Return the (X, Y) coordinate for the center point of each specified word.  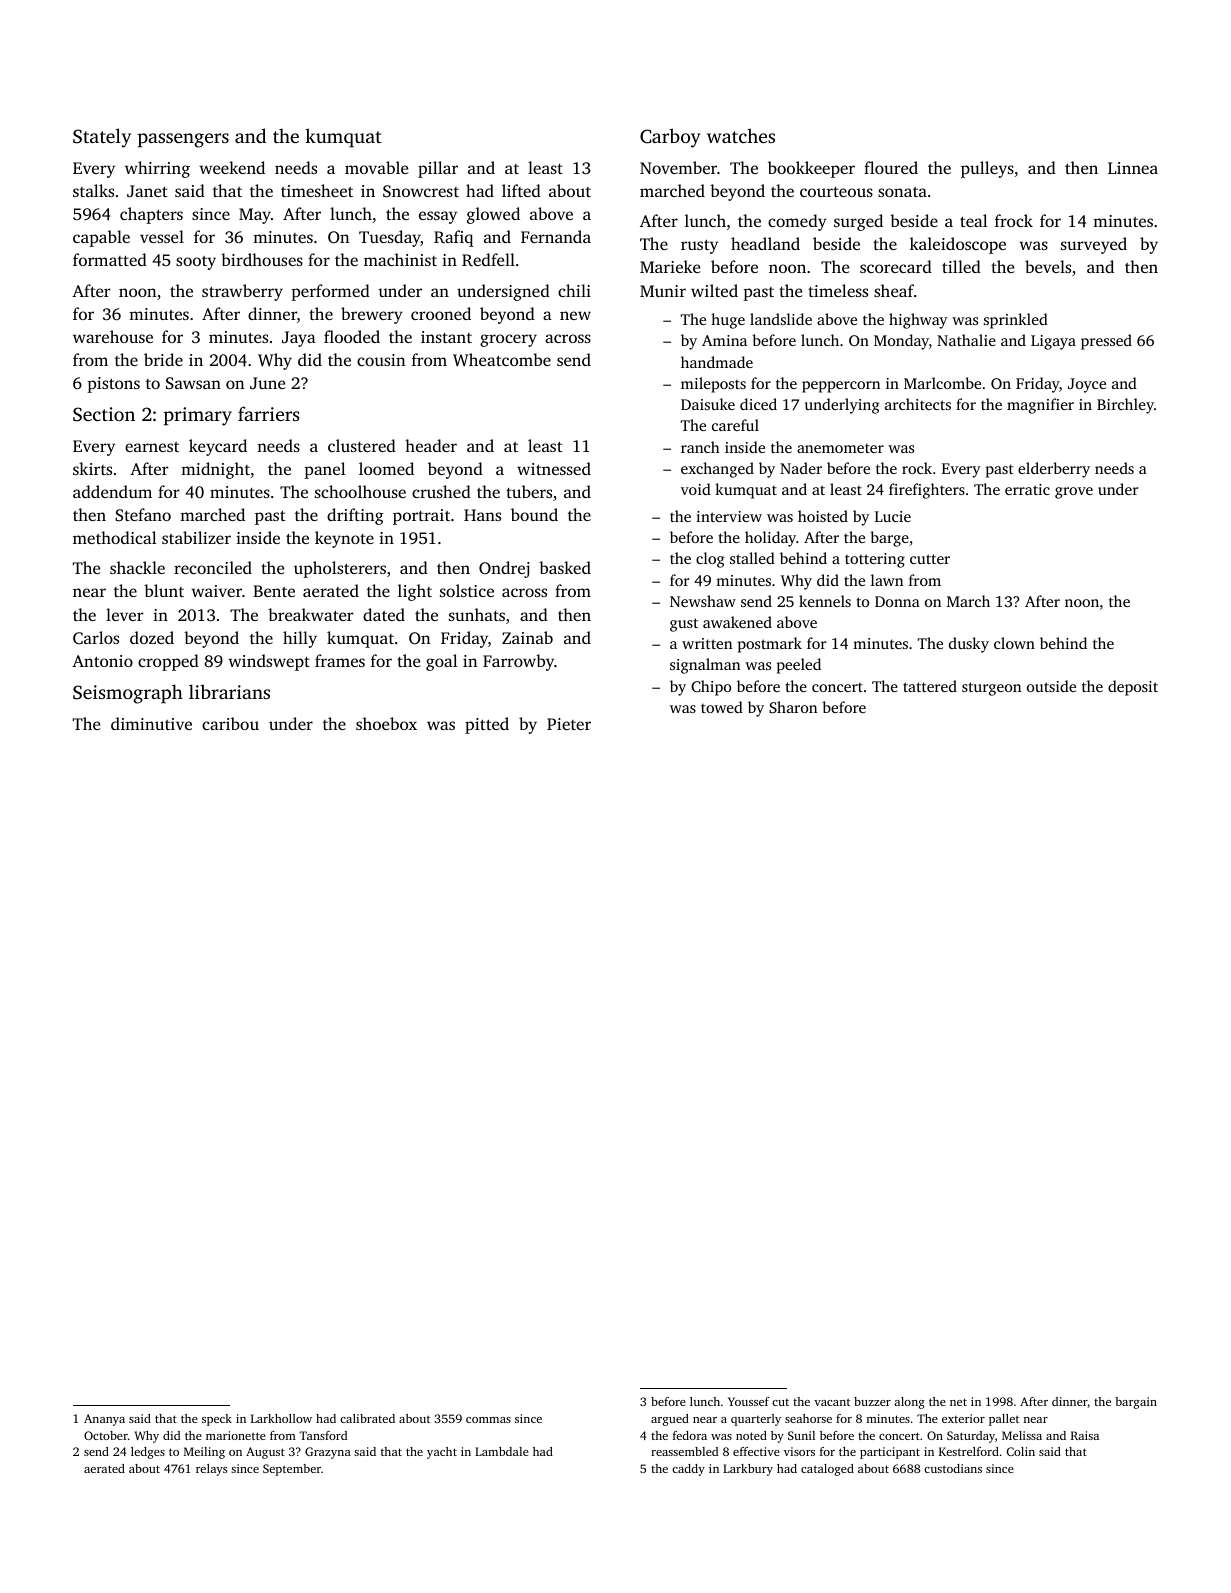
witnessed (554, 468)
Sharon (793, 707)
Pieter (569, 724)
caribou (230, 723)
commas (488, 1420)
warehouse (113, 336)
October (106, 1435)
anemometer (840, 448)
